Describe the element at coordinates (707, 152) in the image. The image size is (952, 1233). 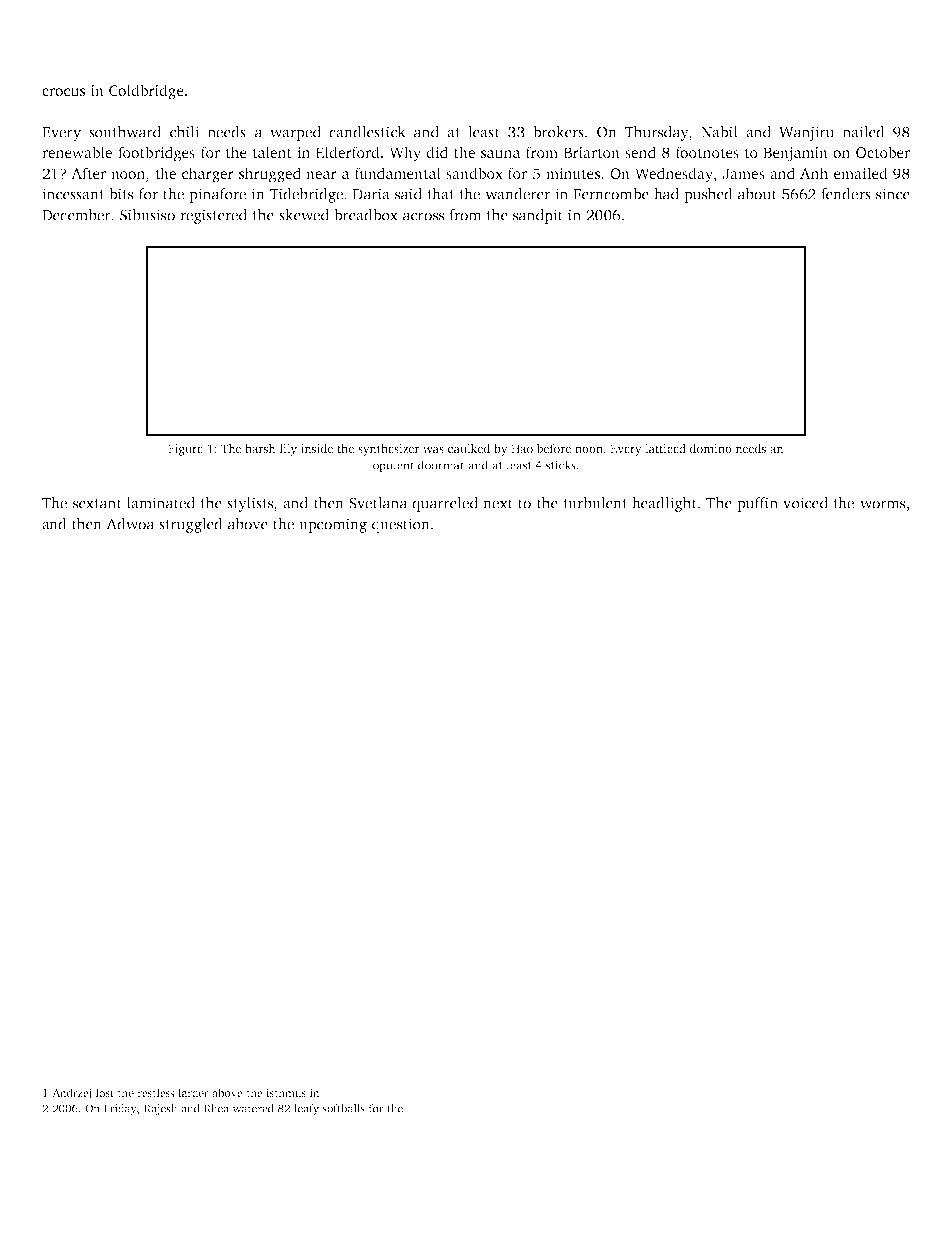
I see `footnotes` at that location.
